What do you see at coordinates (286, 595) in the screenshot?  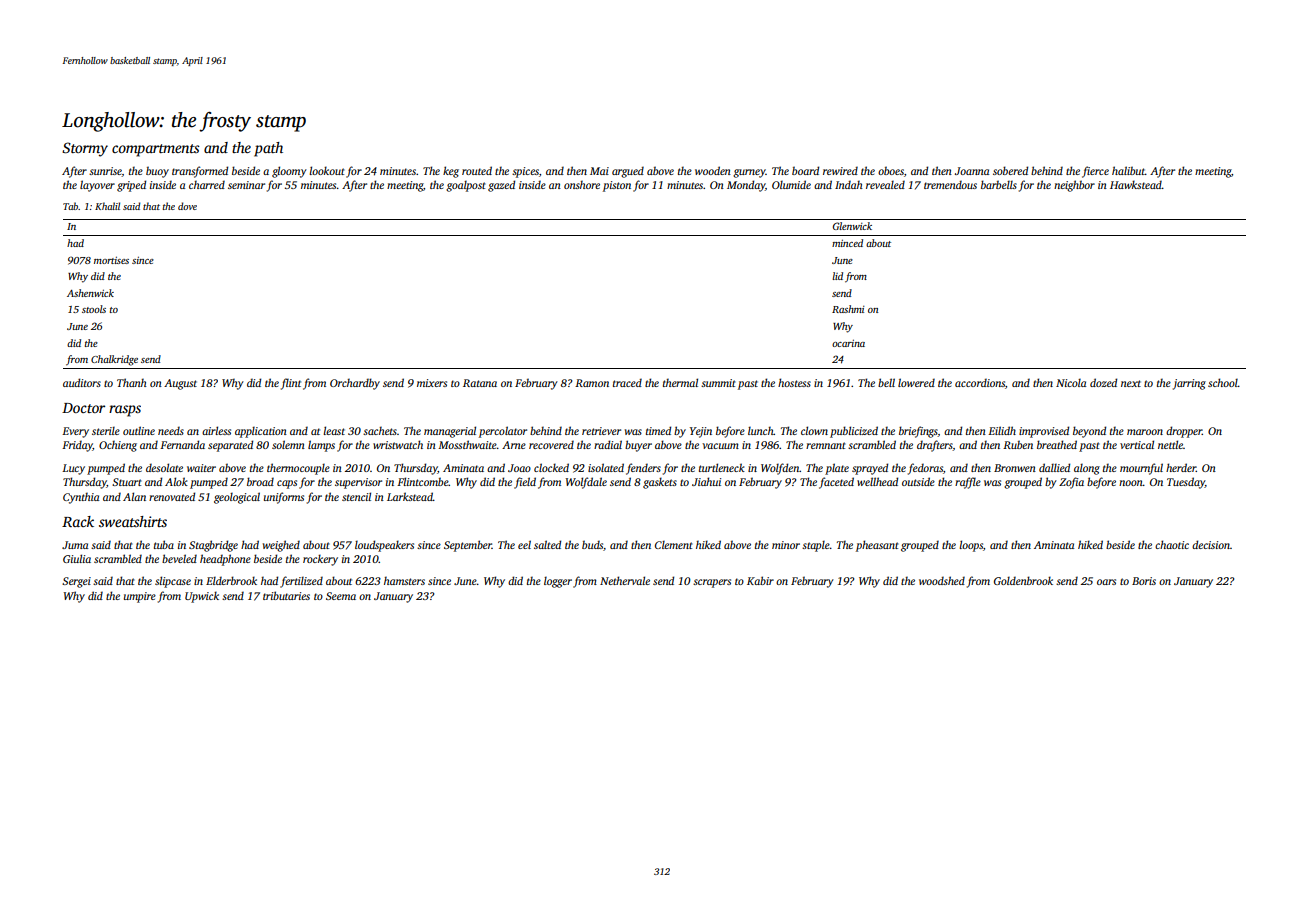 I see `tributaries` at bounding box center [286, 595].
